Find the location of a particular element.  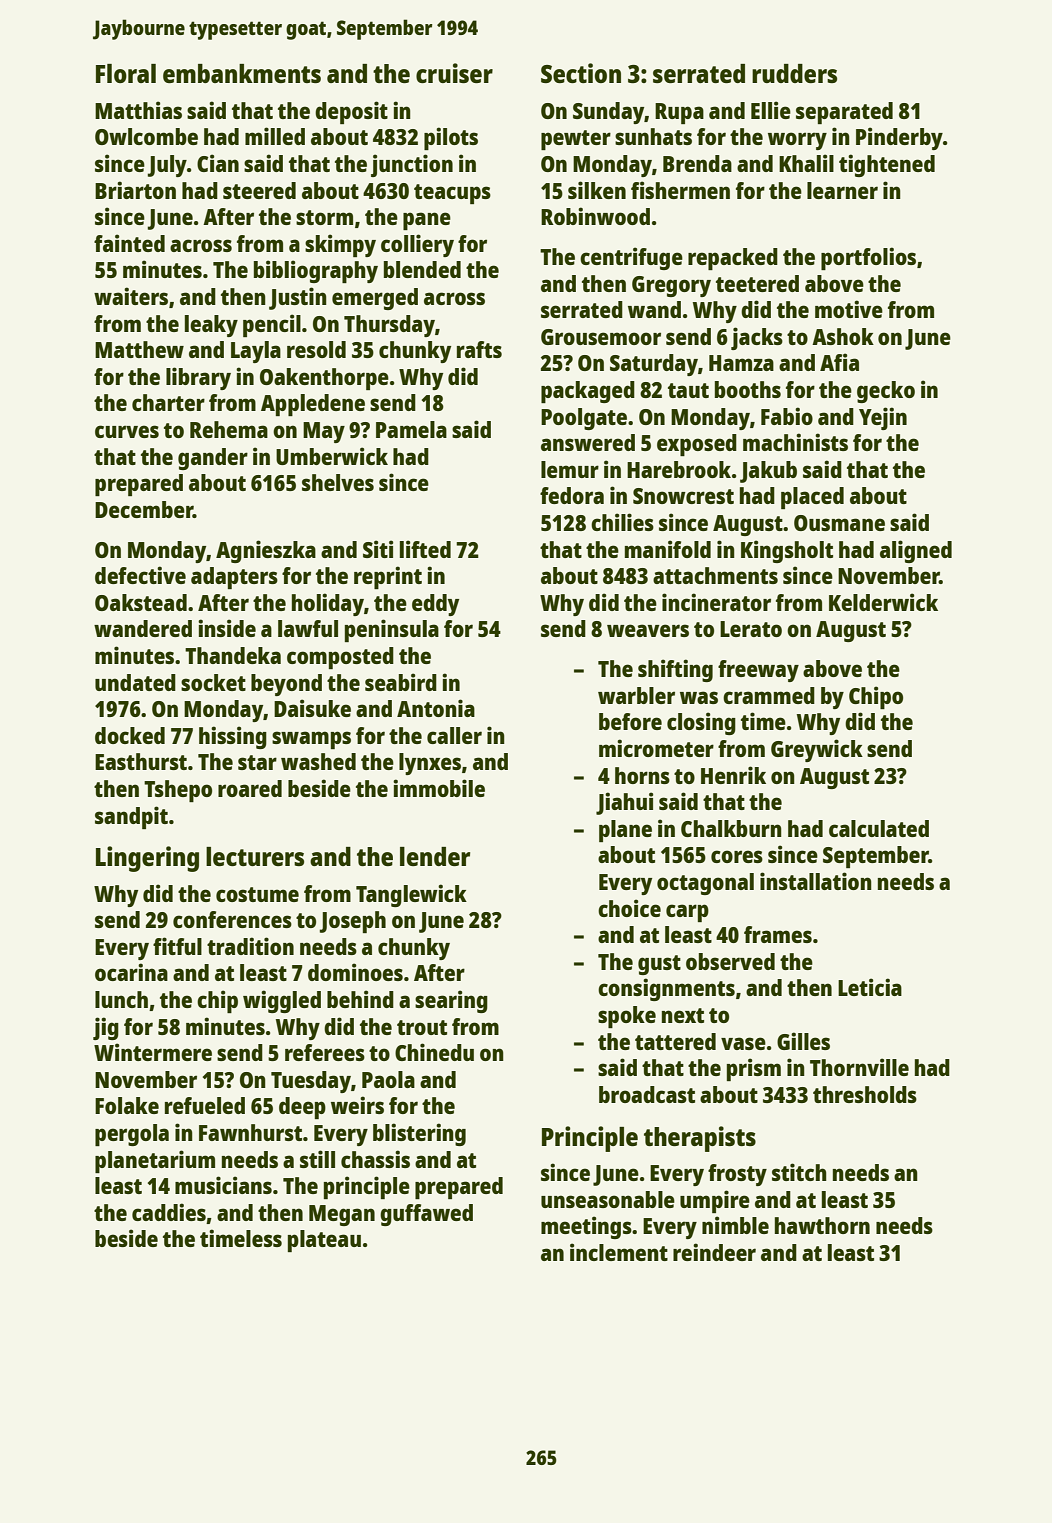

Jakub is located at coordinates (768, 472).
